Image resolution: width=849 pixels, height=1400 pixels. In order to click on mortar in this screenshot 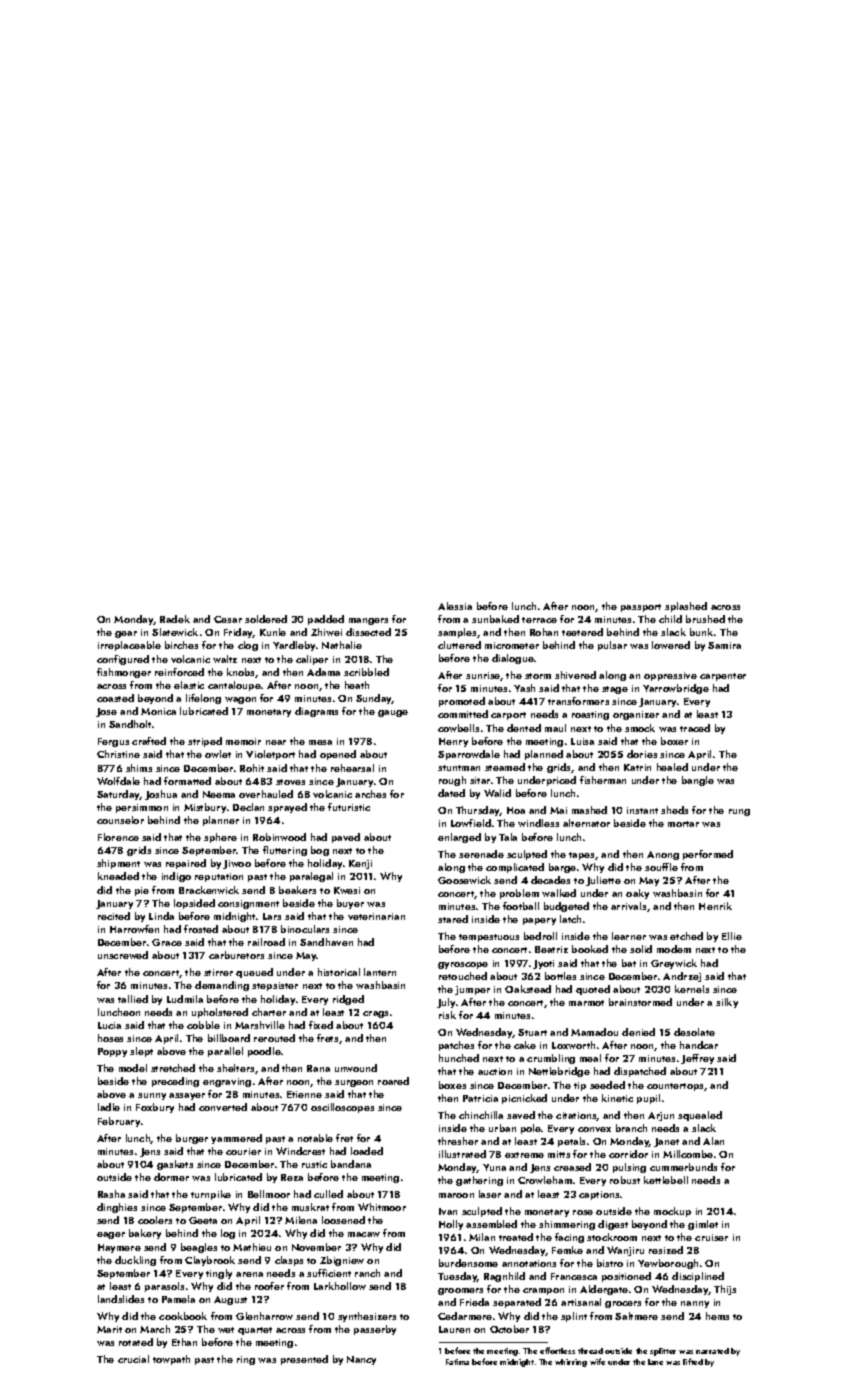, I will do `click(683, 824)`.
